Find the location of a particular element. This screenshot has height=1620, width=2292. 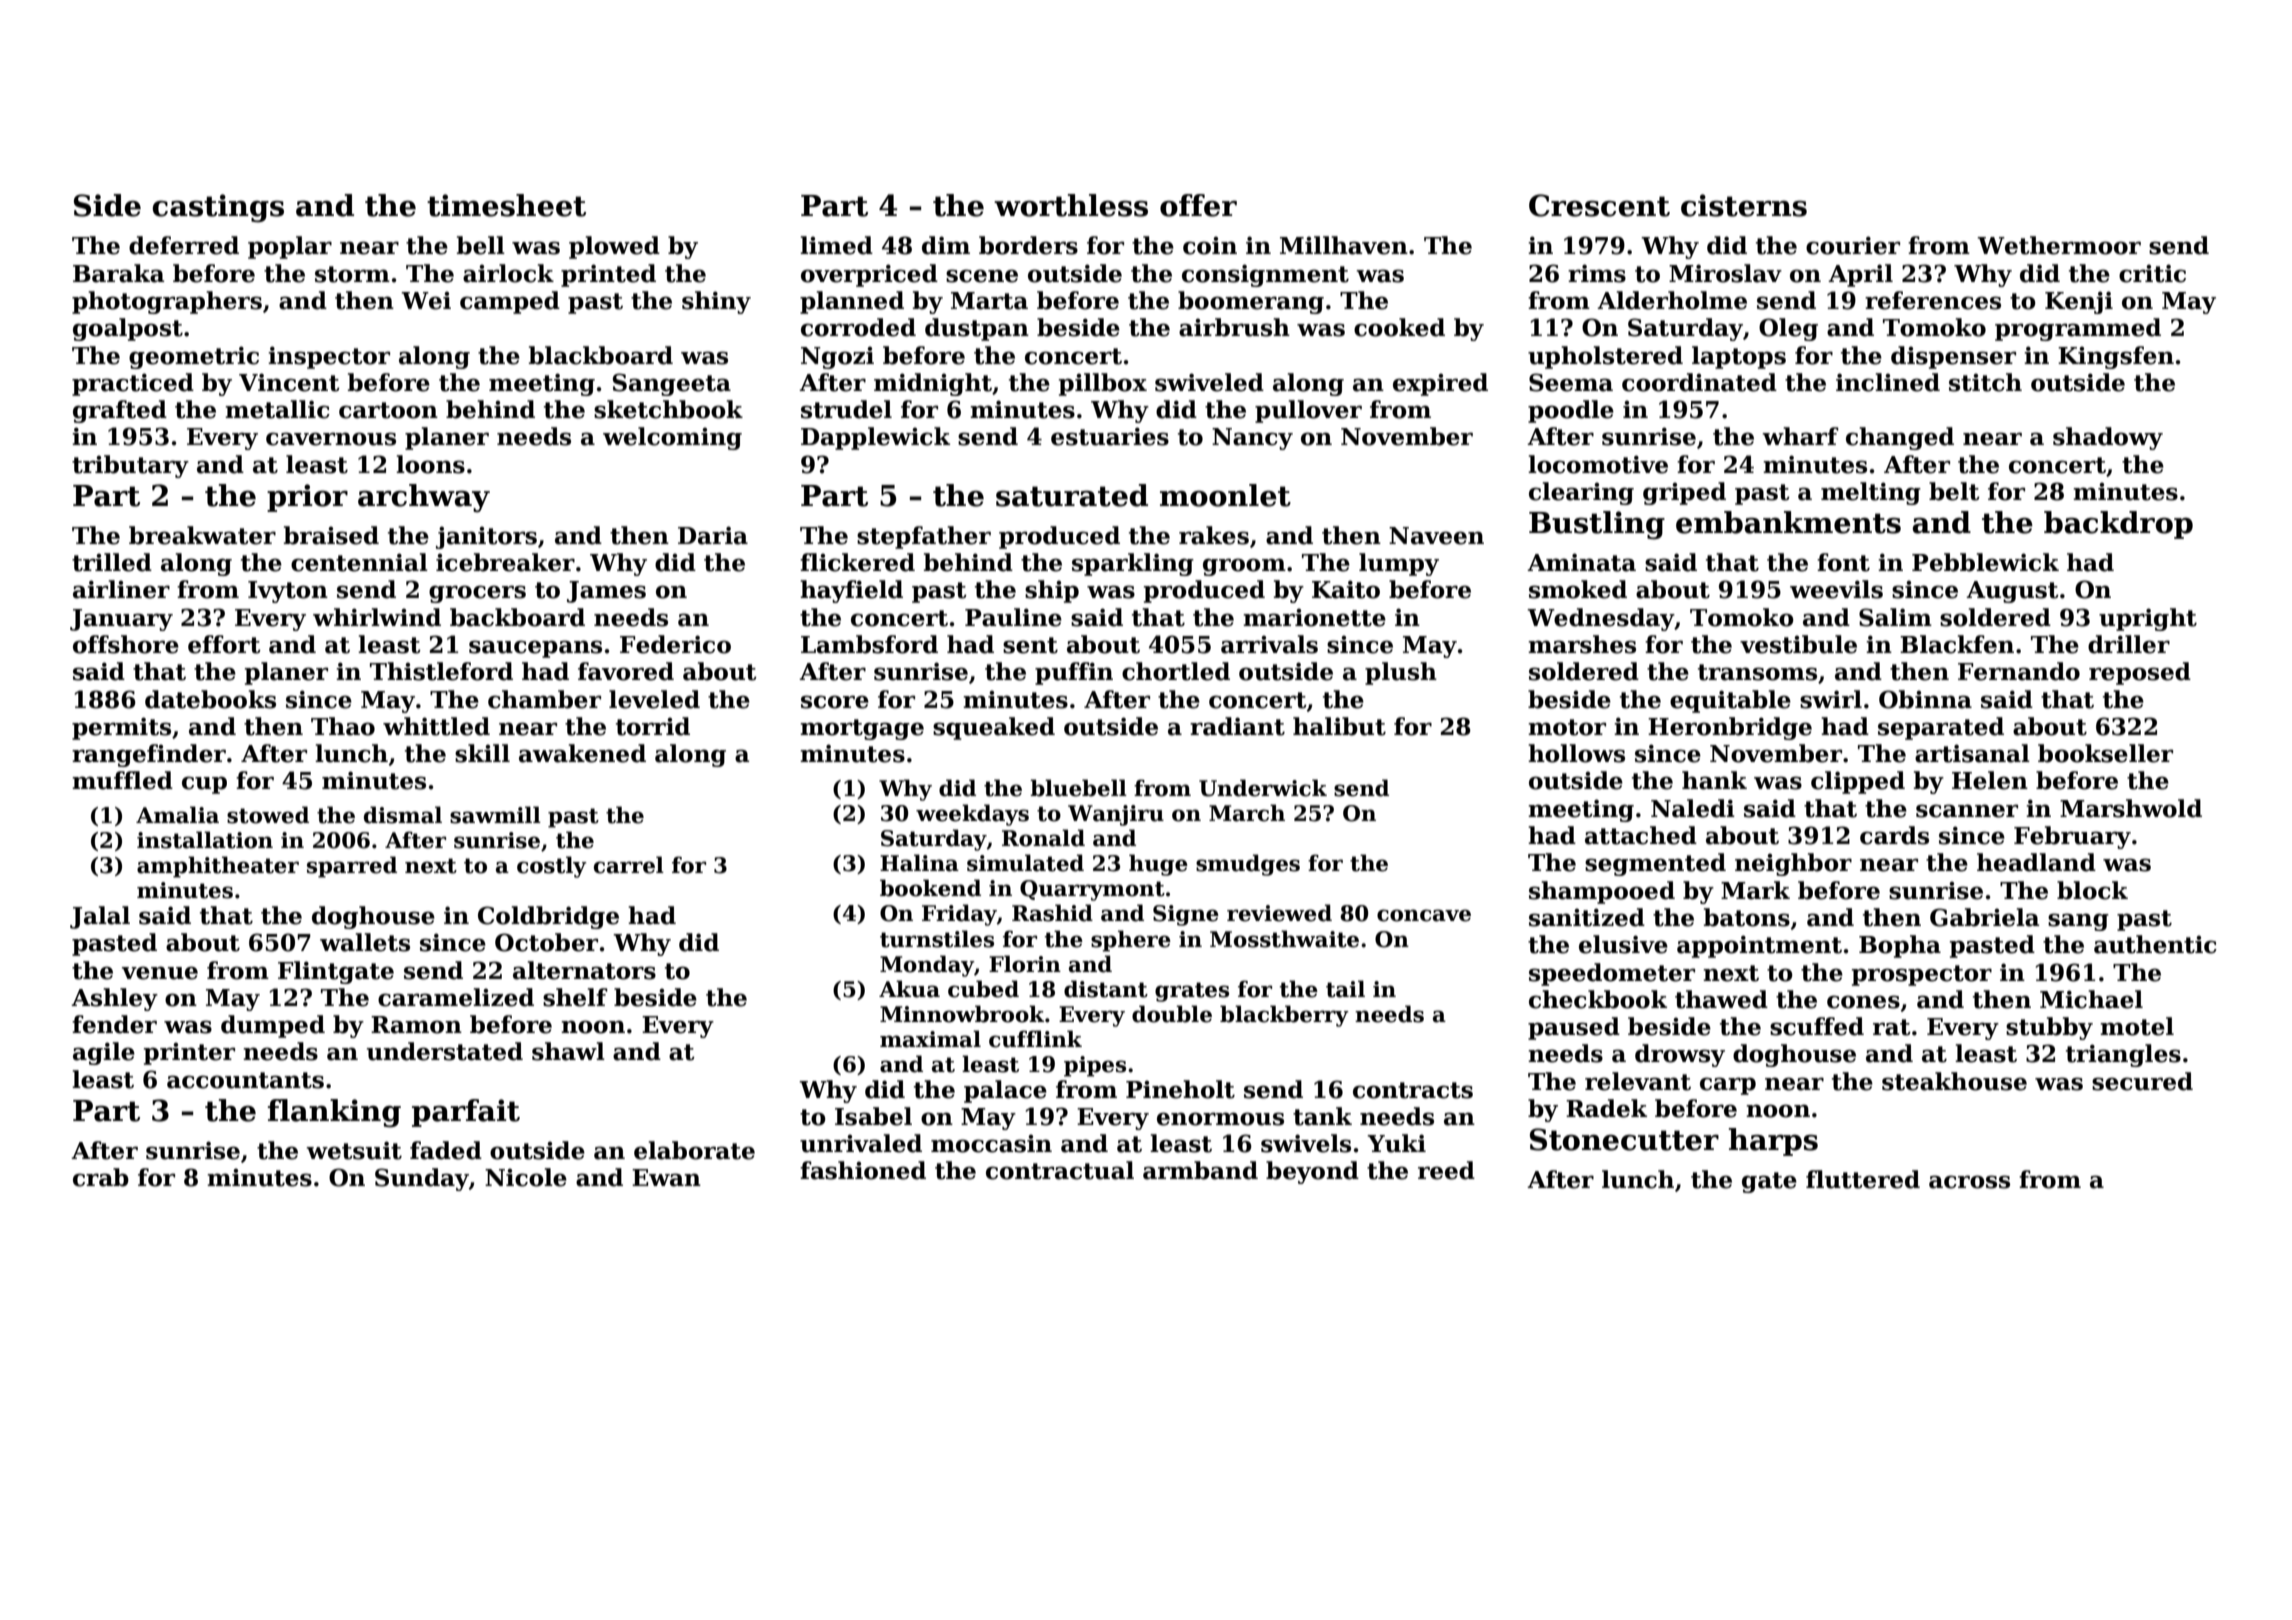

stitch is located at coordinates (1985, 382).
